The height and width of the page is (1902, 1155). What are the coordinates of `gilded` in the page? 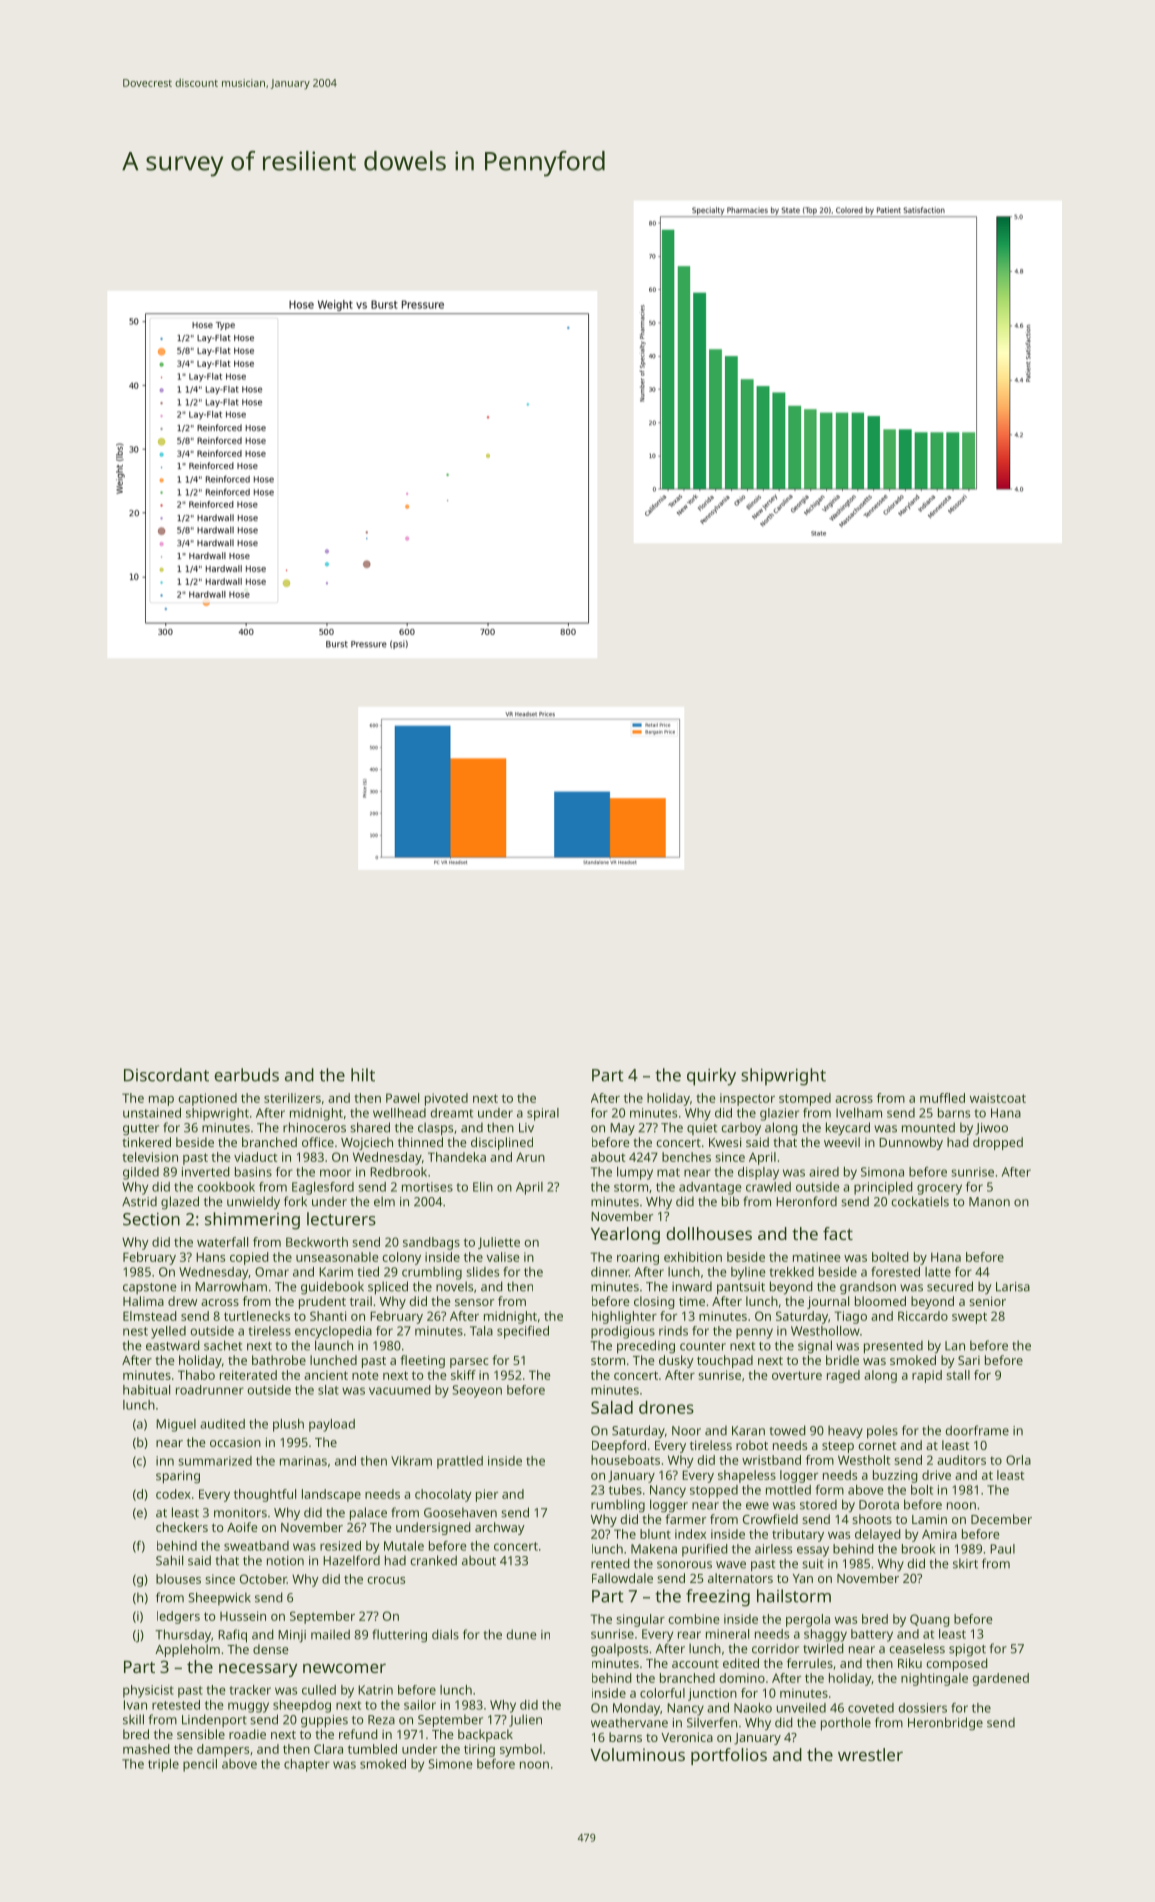 It's located at (141, 1173).
